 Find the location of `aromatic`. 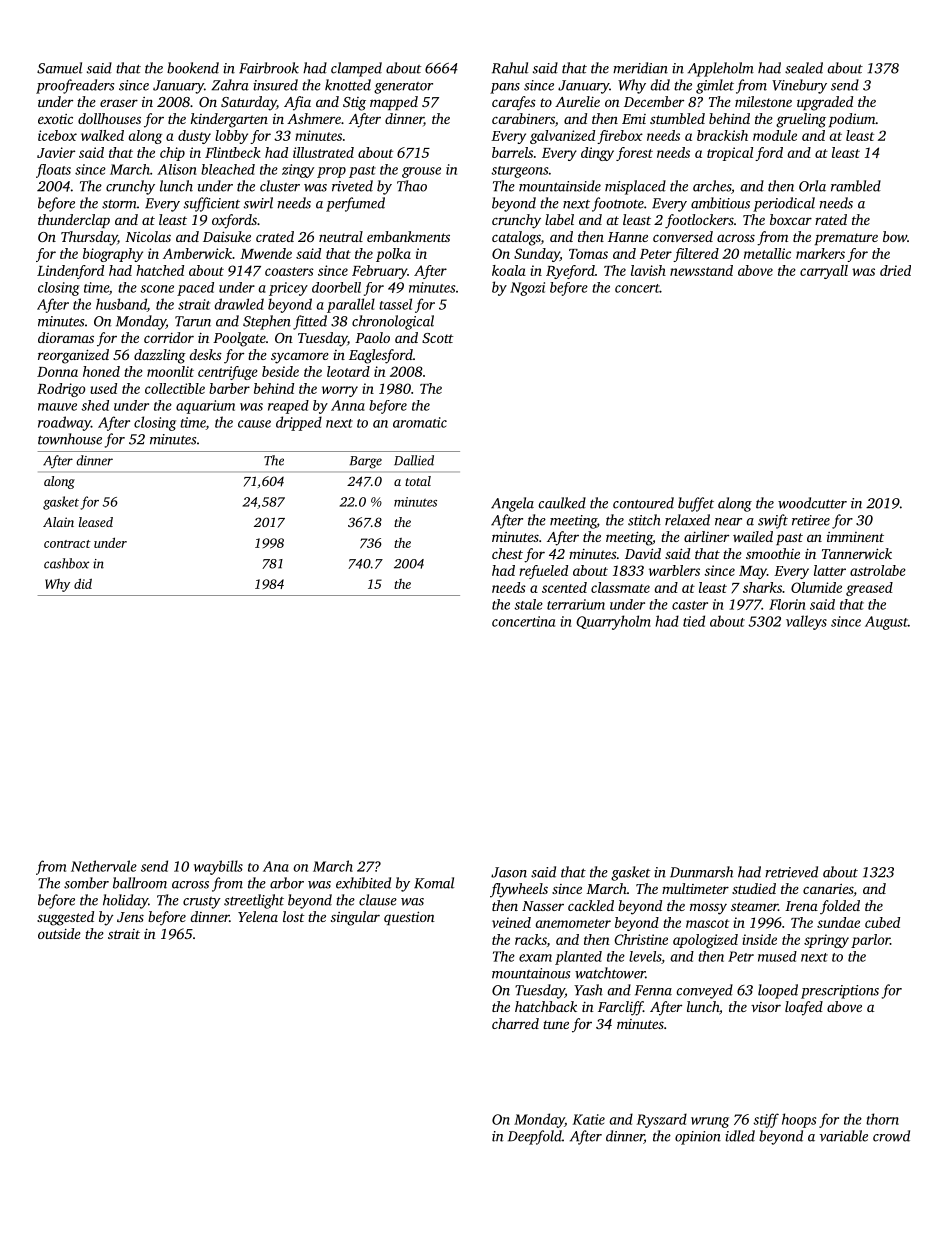

aromatic is located at coordinates (420, 422).
